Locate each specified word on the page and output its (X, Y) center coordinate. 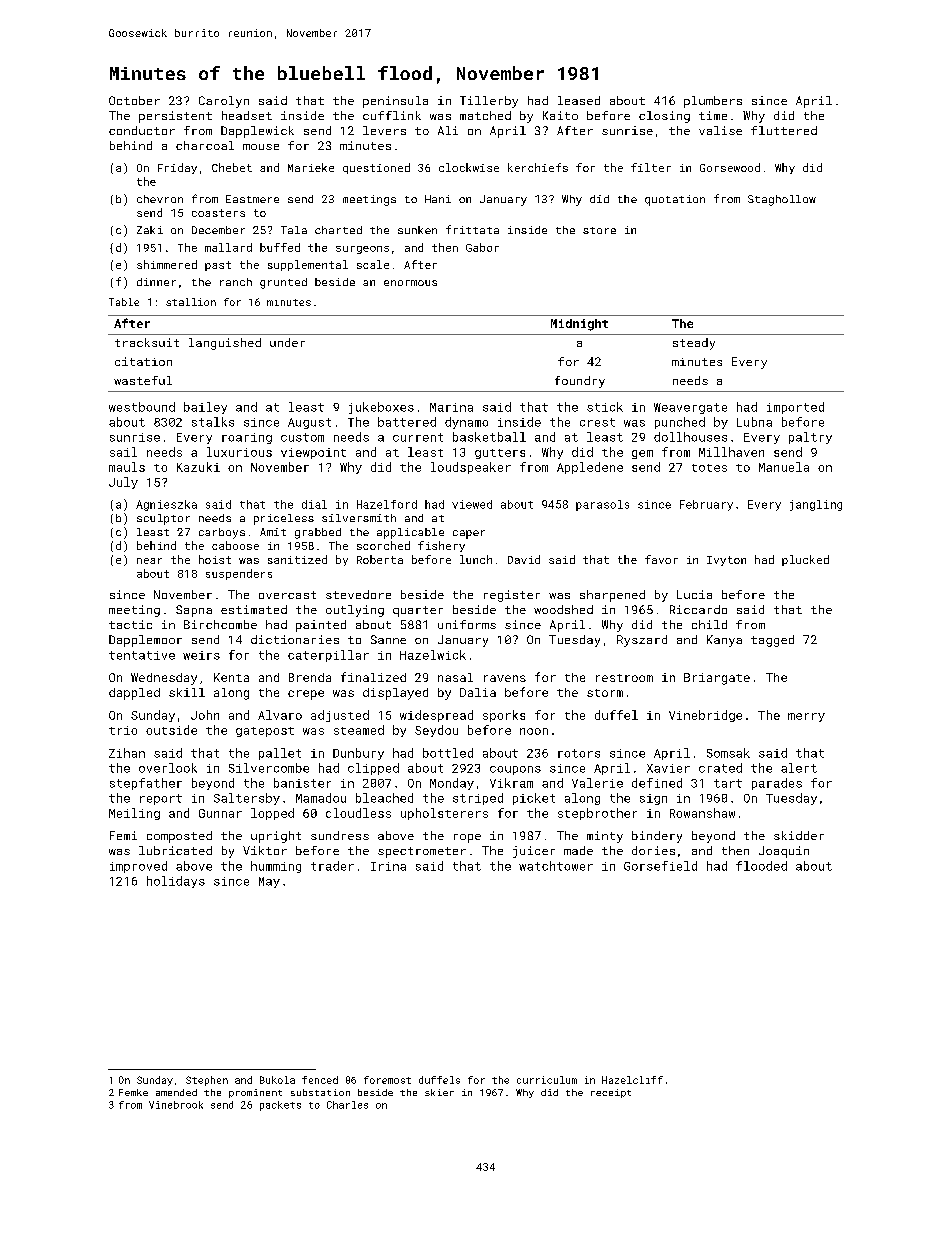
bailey (205, 408)
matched (485, 115)
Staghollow (782, 200)
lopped (272, 814)
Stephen (207, 1081)
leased (579, 100)
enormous (410, 283)
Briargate (717, 679)
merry (806, 717)
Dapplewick (257, 132)
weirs (201, 655)
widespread (436, 716)
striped (478, 799)
